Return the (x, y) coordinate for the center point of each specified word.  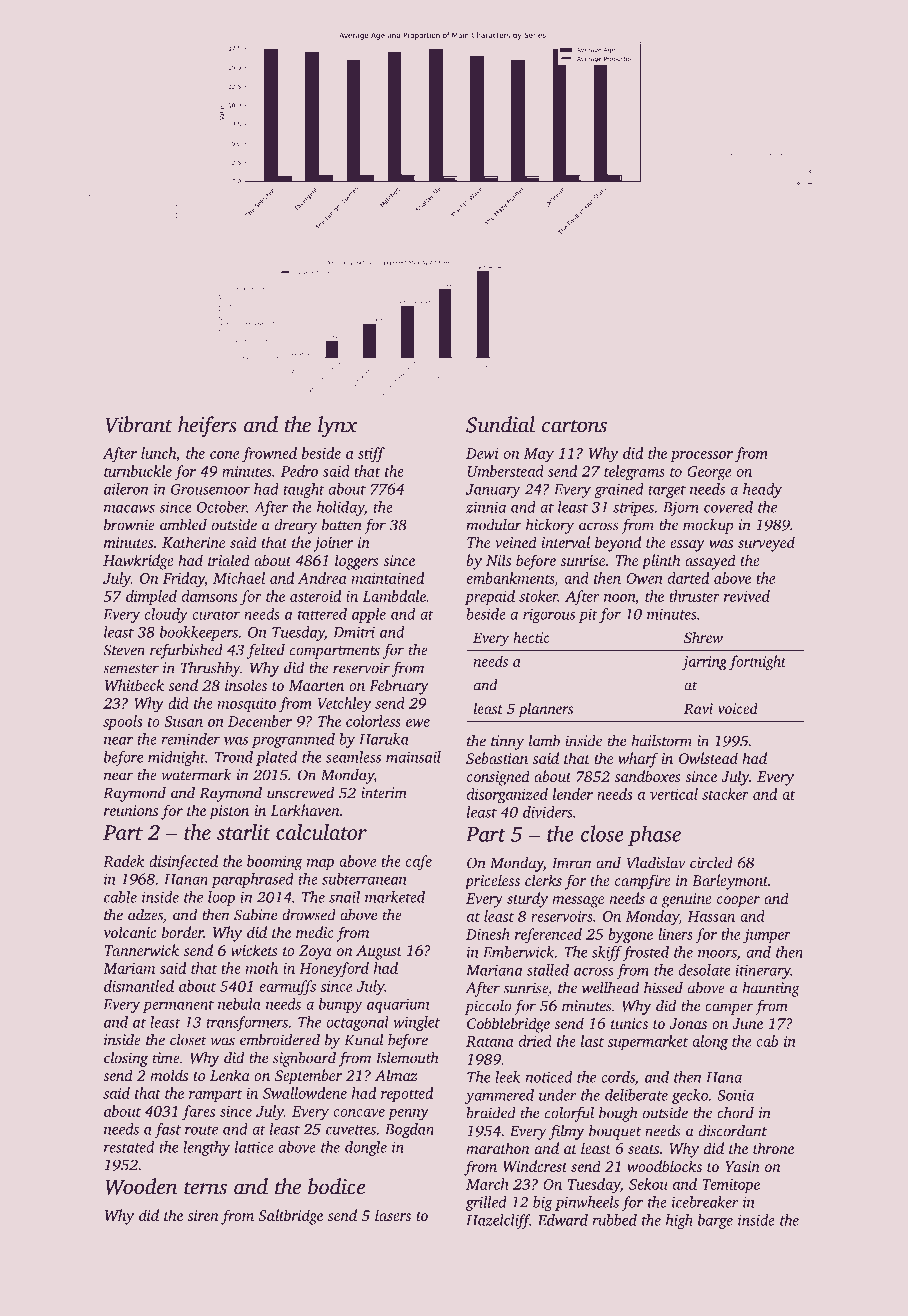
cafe (419, 863)
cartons (574, 426)
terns (205, 1188)
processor (702, 456)
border (183, 932)
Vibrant (139, 424)
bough (618, 1114)
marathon (498, 1148)
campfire (643, 882)
